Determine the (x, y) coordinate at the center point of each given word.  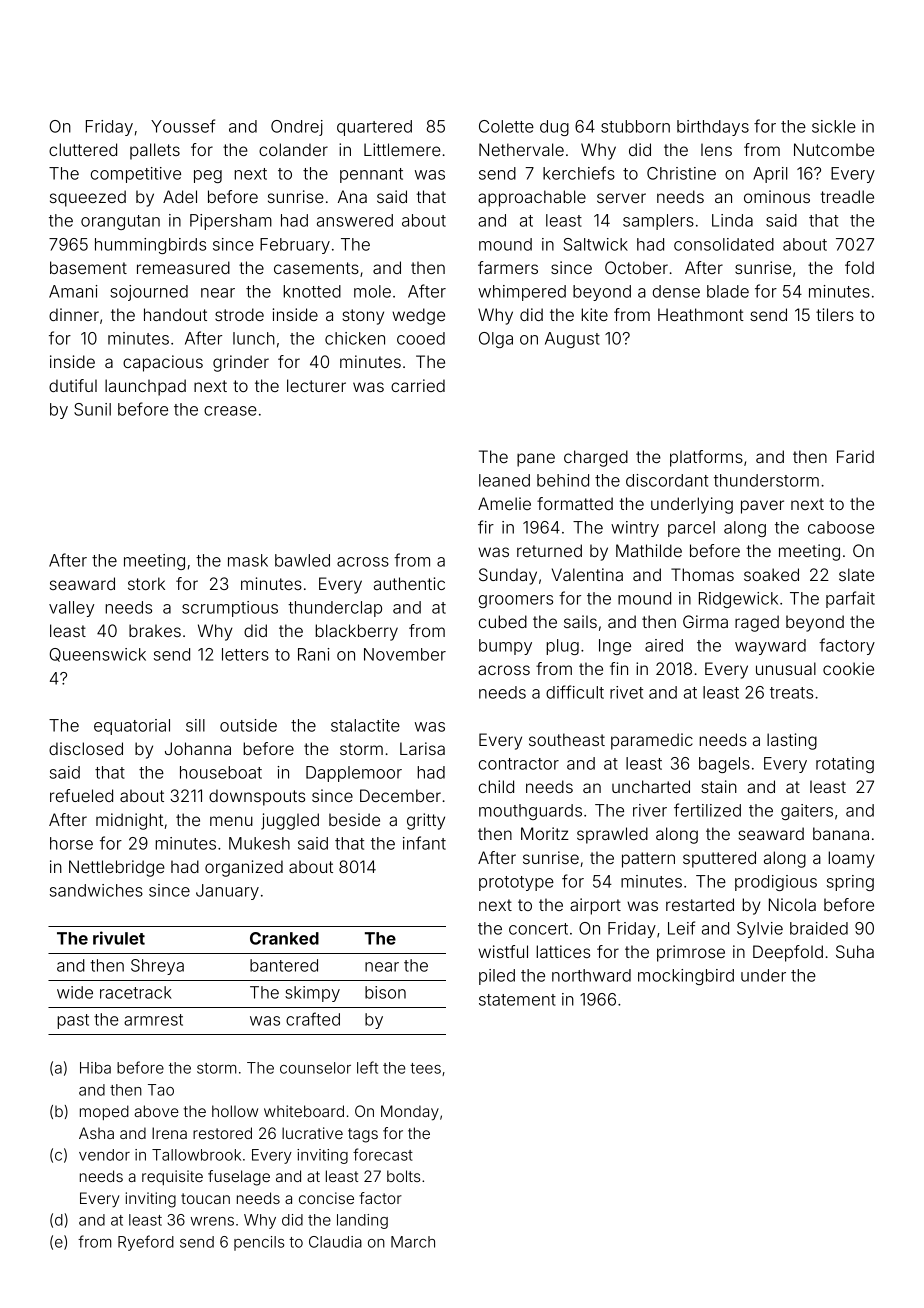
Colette (506, 126)
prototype (516, 883)
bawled (302, 560)
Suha (855, 951)
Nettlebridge (117, 868)
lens (716, 149)
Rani (314, 654)
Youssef (183, 126)
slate (856, 574)
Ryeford (146, 1243)
